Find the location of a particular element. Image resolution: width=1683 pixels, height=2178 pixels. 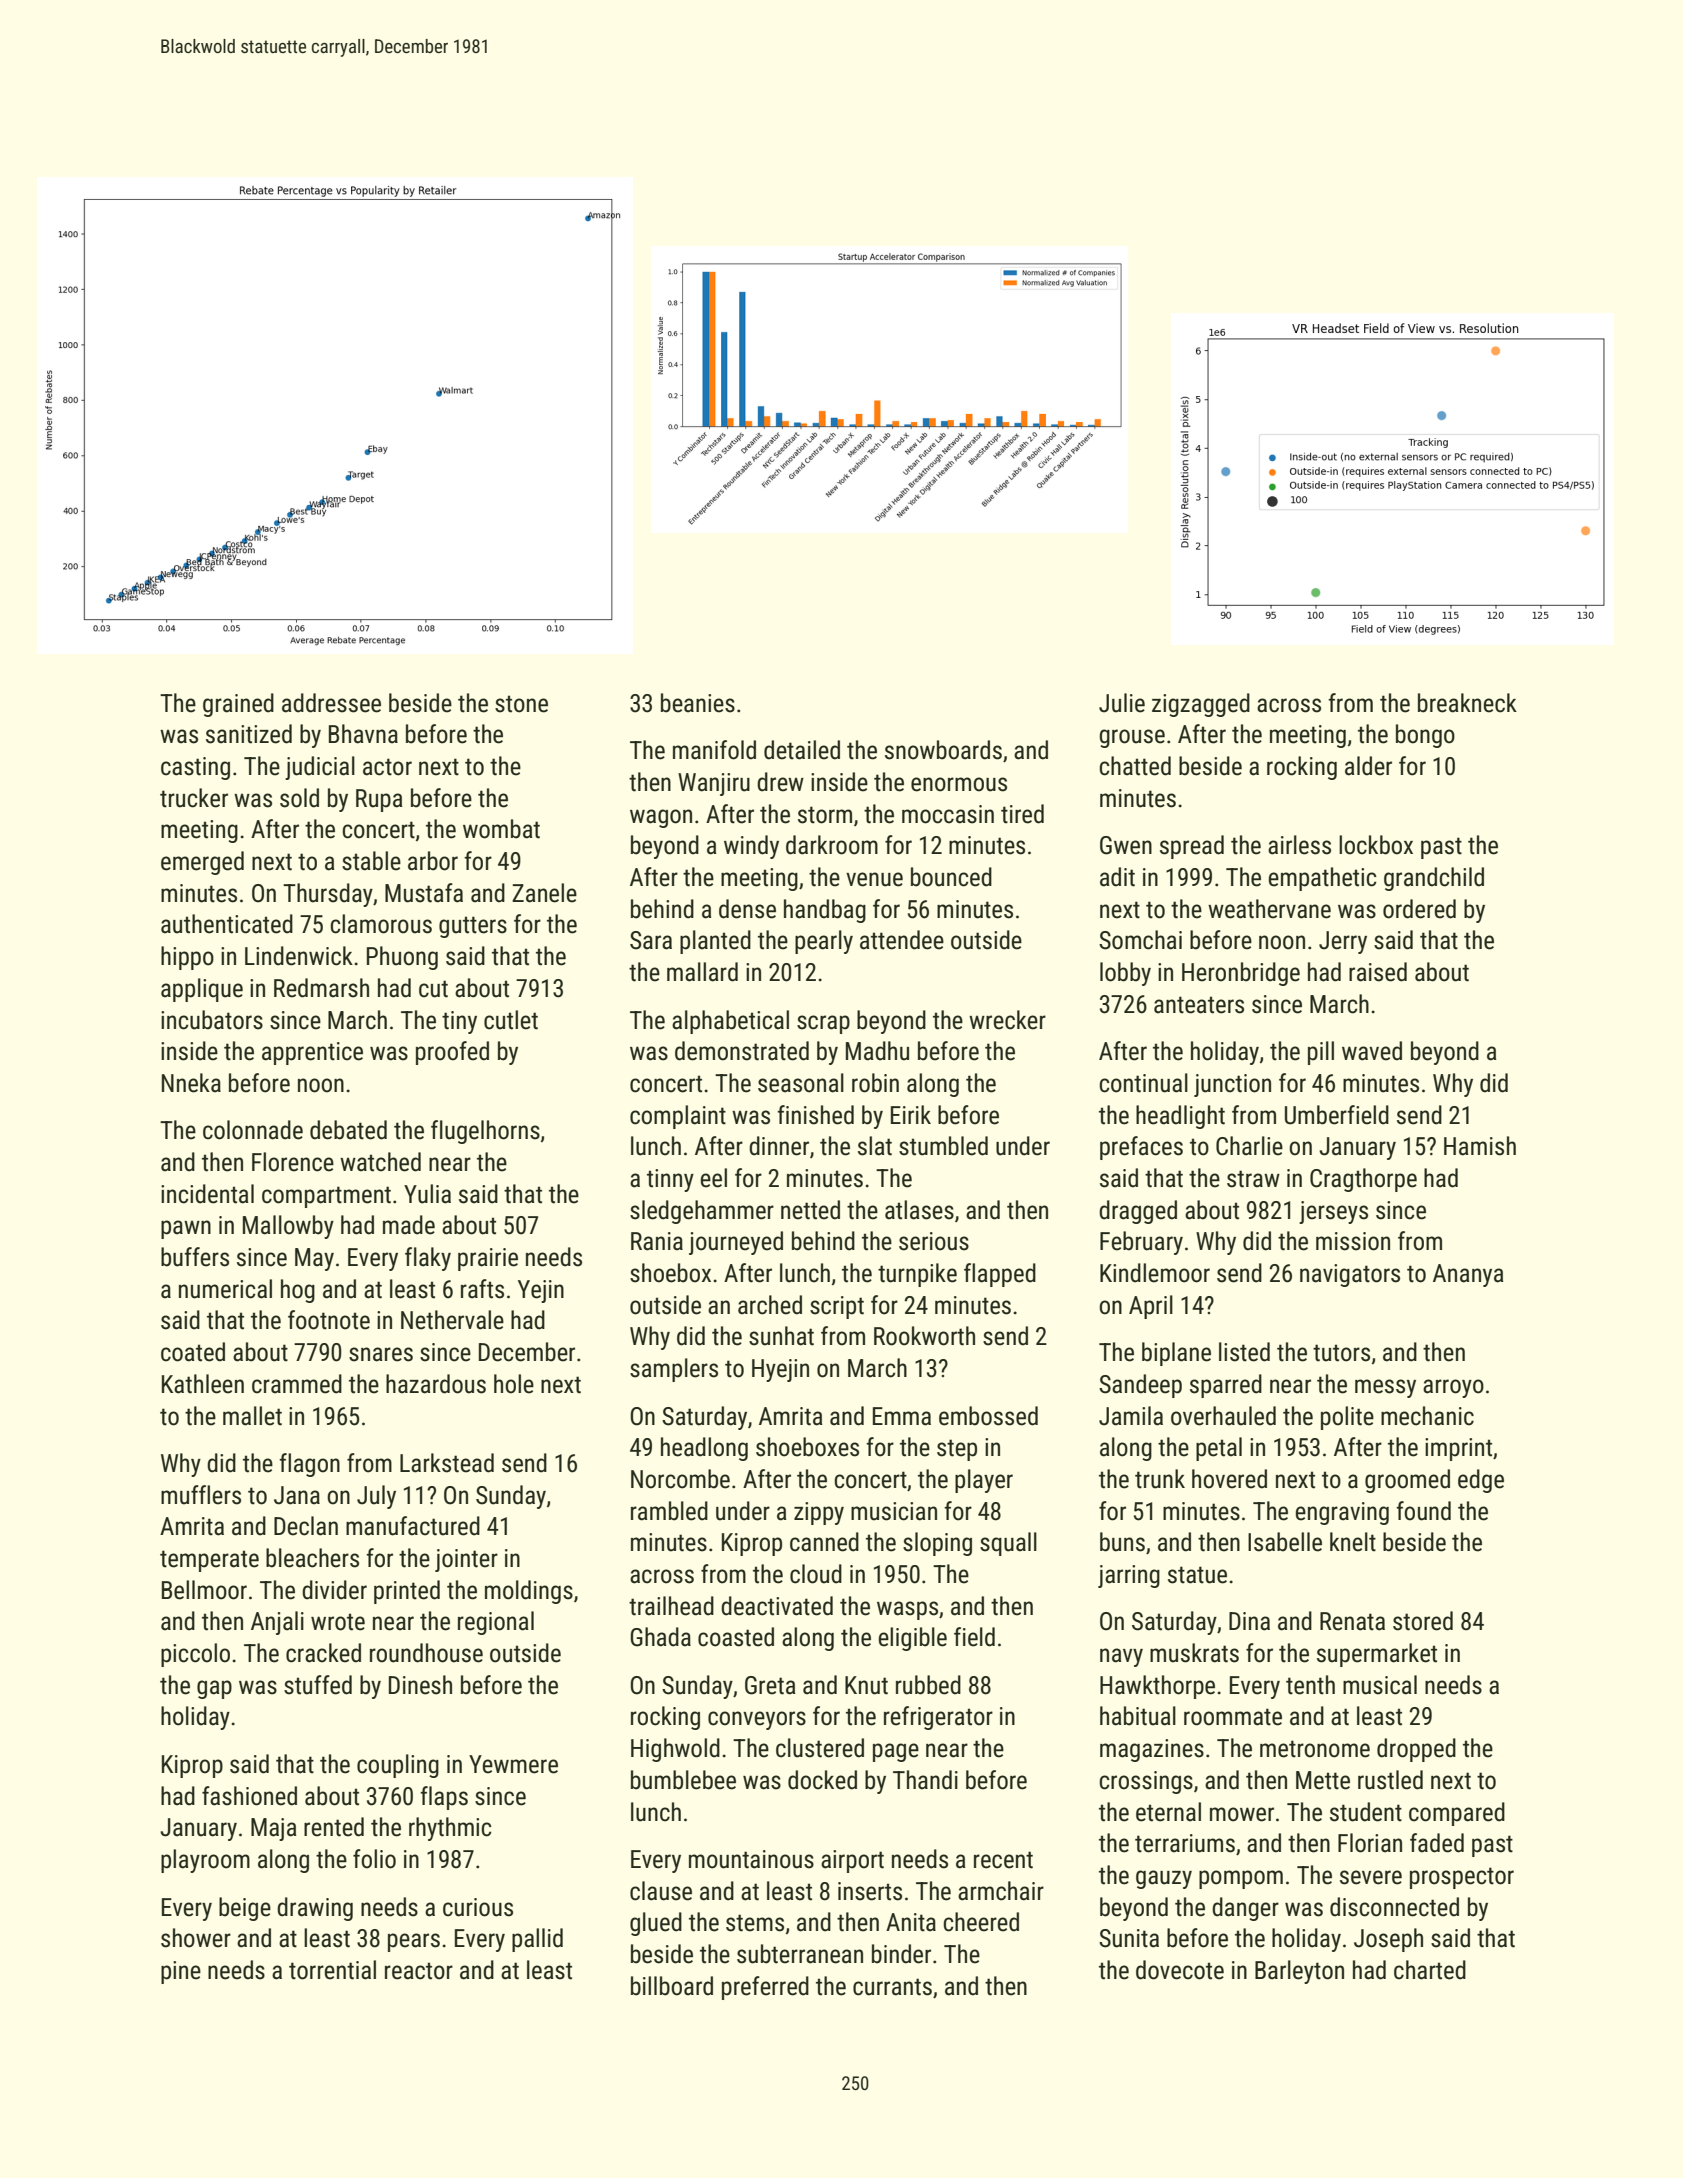

tinny is located at coordinates (670, 1180).
